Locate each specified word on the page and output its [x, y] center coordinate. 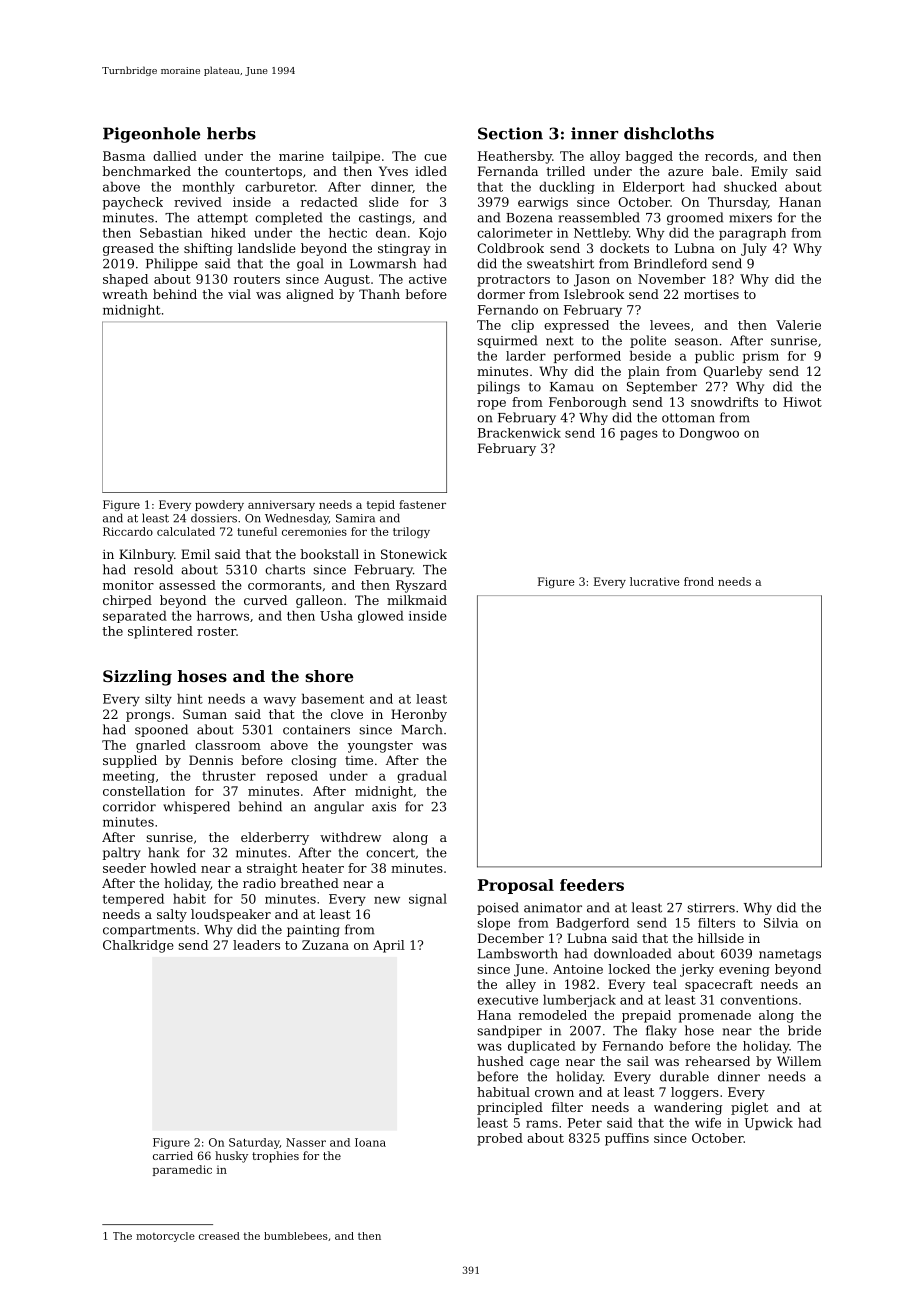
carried [173, 1155]
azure [685, 172]
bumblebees [296, 1236]
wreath [125, 294]
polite [648, 341]
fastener [422, 504]
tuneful [257, 531]
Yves [393, 171]
